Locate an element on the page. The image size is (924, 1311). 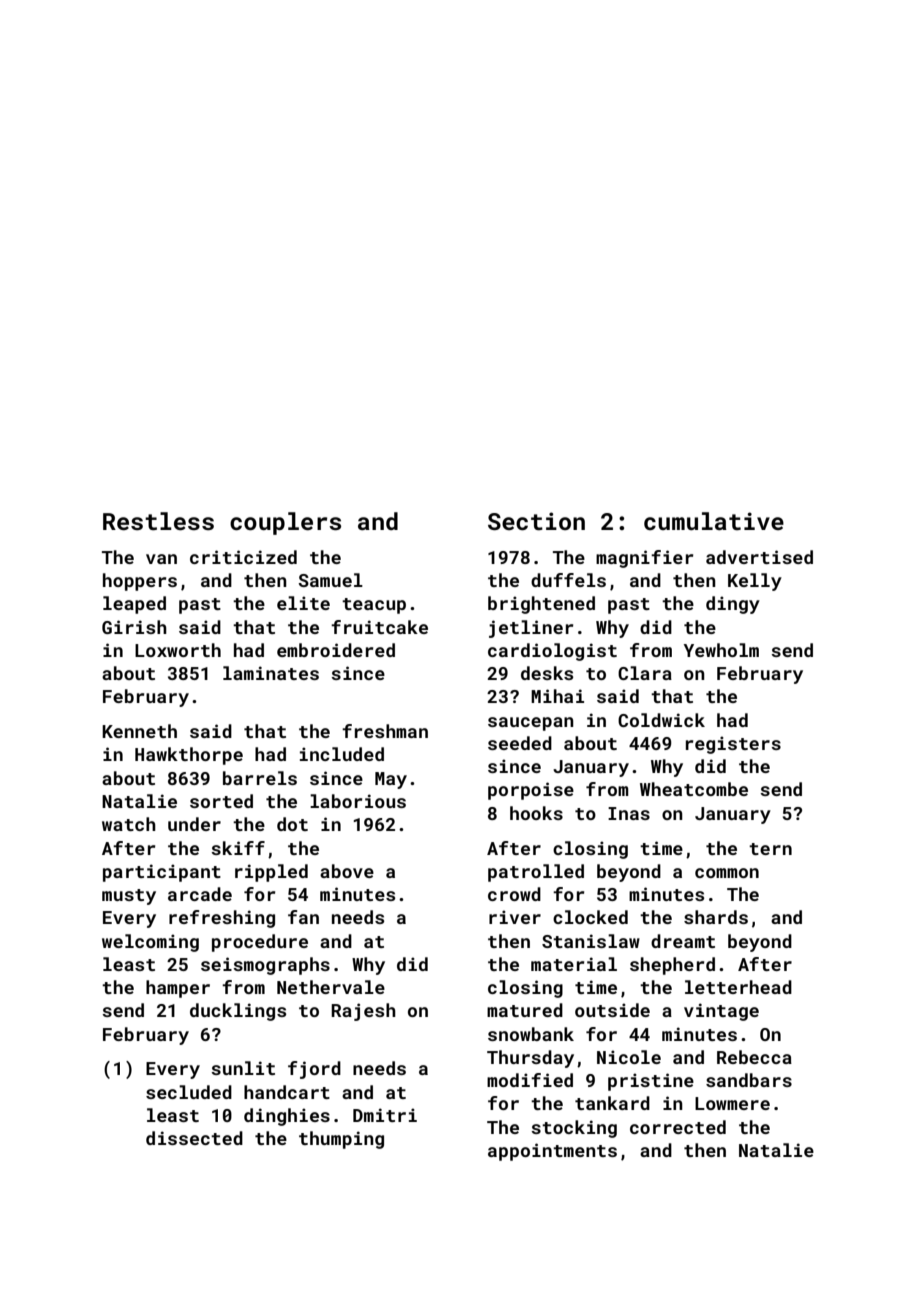
corrected is located at coordinates (678, 1127).
